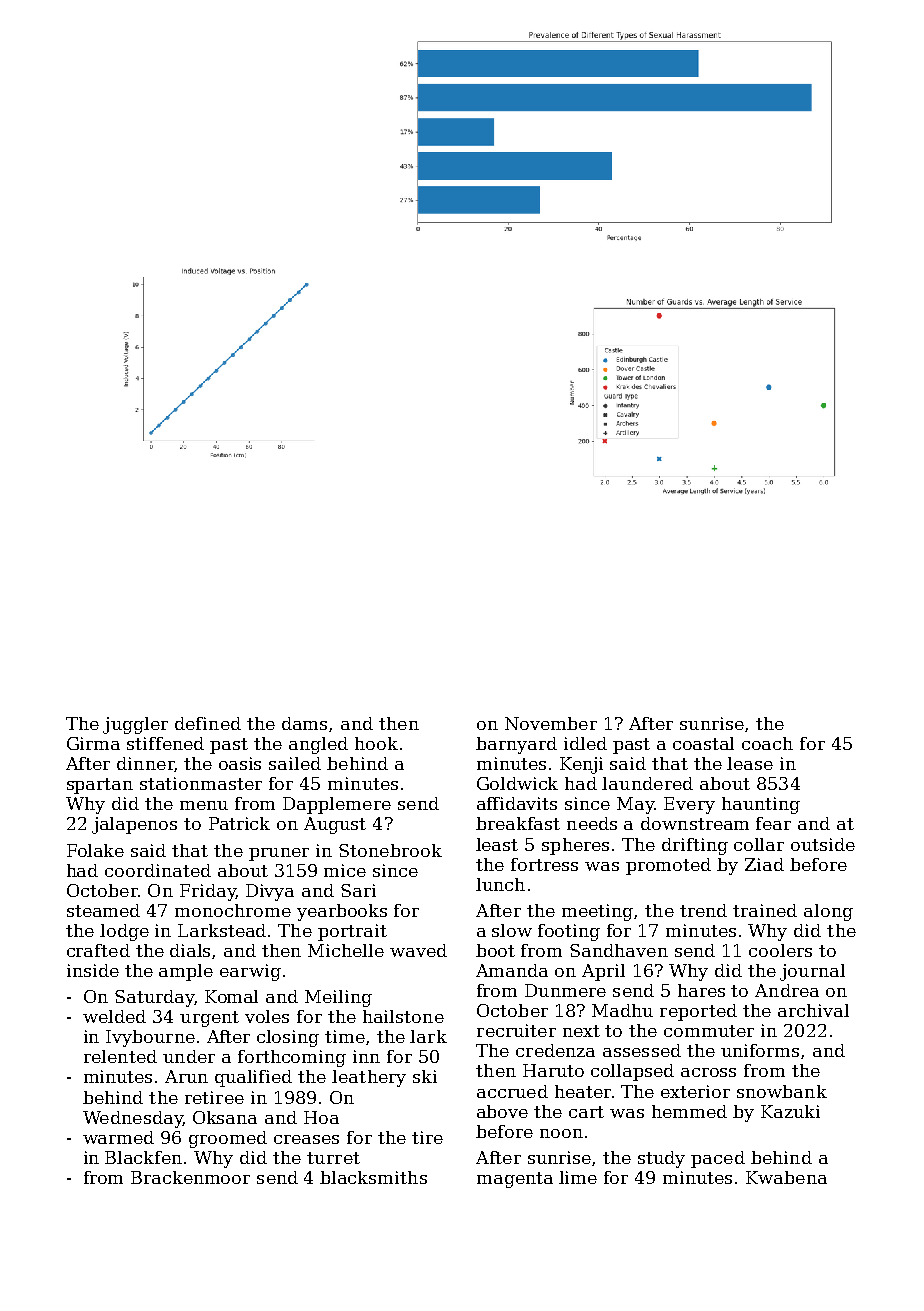 The image size is (924, 1311). What do you see at coordinates (333, 1158) in the screenshot?
I see `turret` at bounding box center [333, 1158].
